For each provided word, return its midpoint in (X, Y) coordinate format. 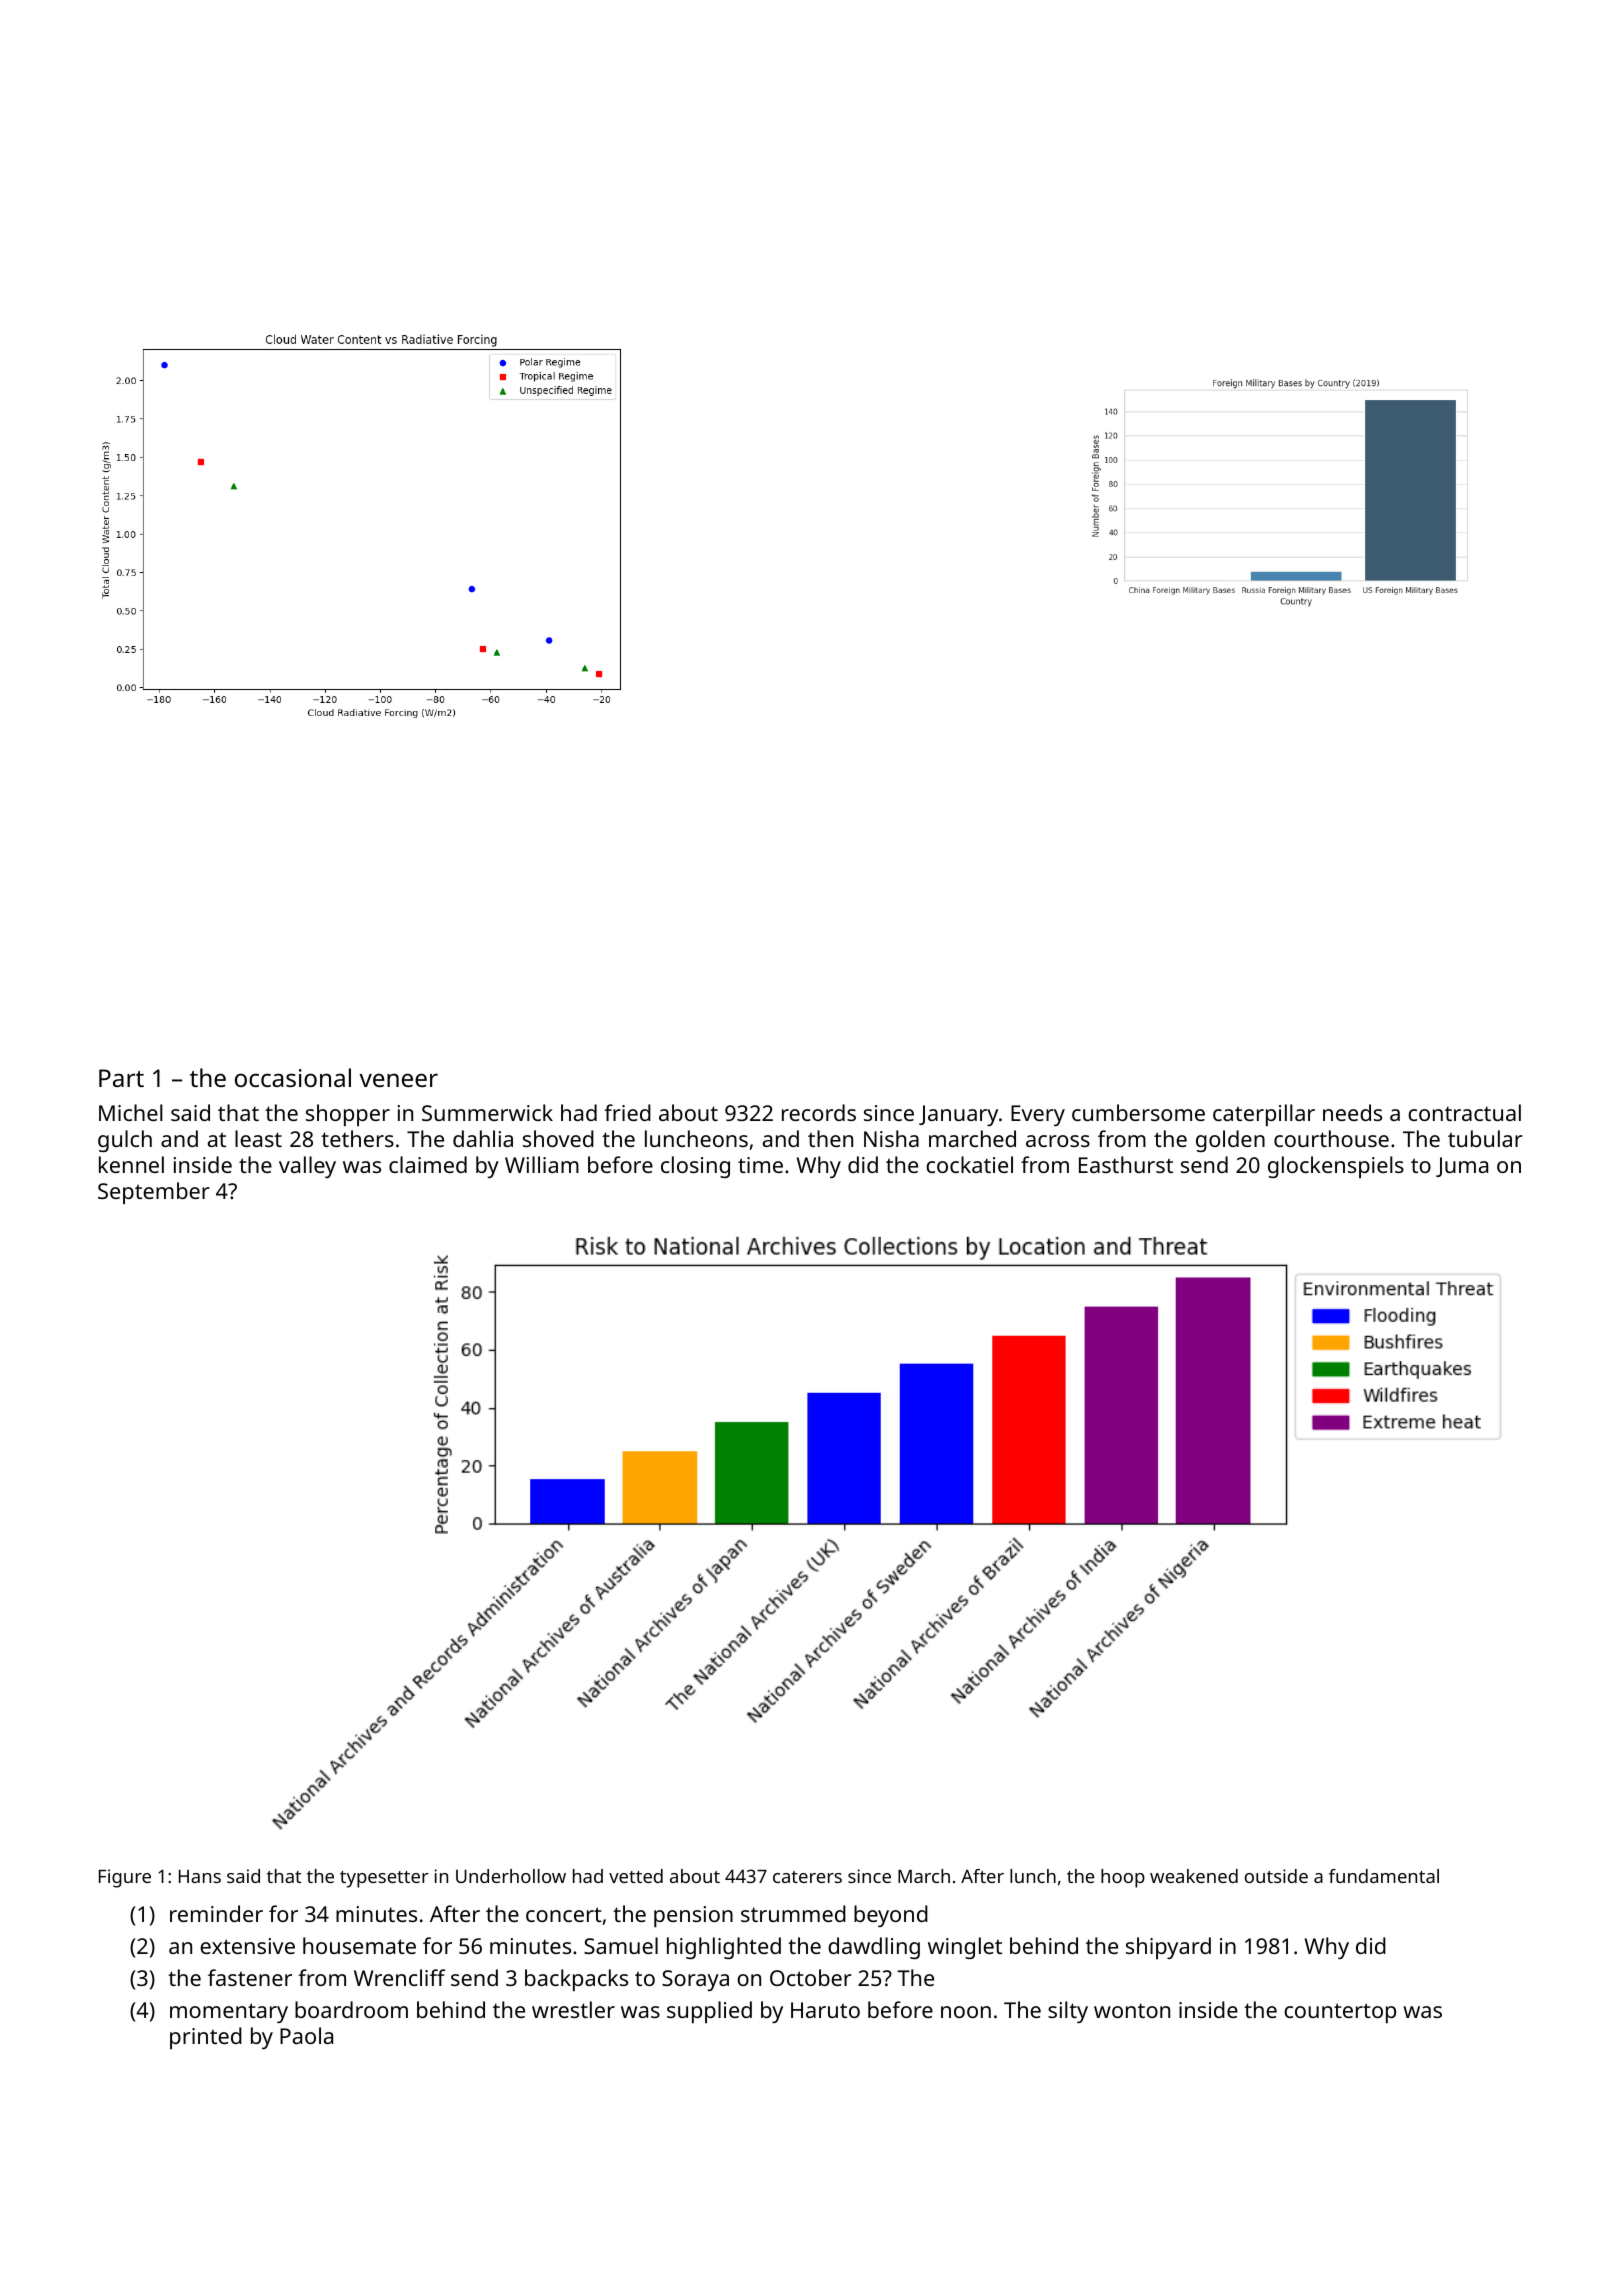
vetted (636, 1876)
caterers (807, 1877)
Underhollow (511, 1876)
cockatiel (969, 1164)
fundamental (1384, 1876)
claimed (428, 1164)
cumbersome (1138, 1112)
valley (307, 1167)
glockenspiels (1336, 1167)
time (760, 1165)
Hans (200, 1876)
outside (1276, 1876)
